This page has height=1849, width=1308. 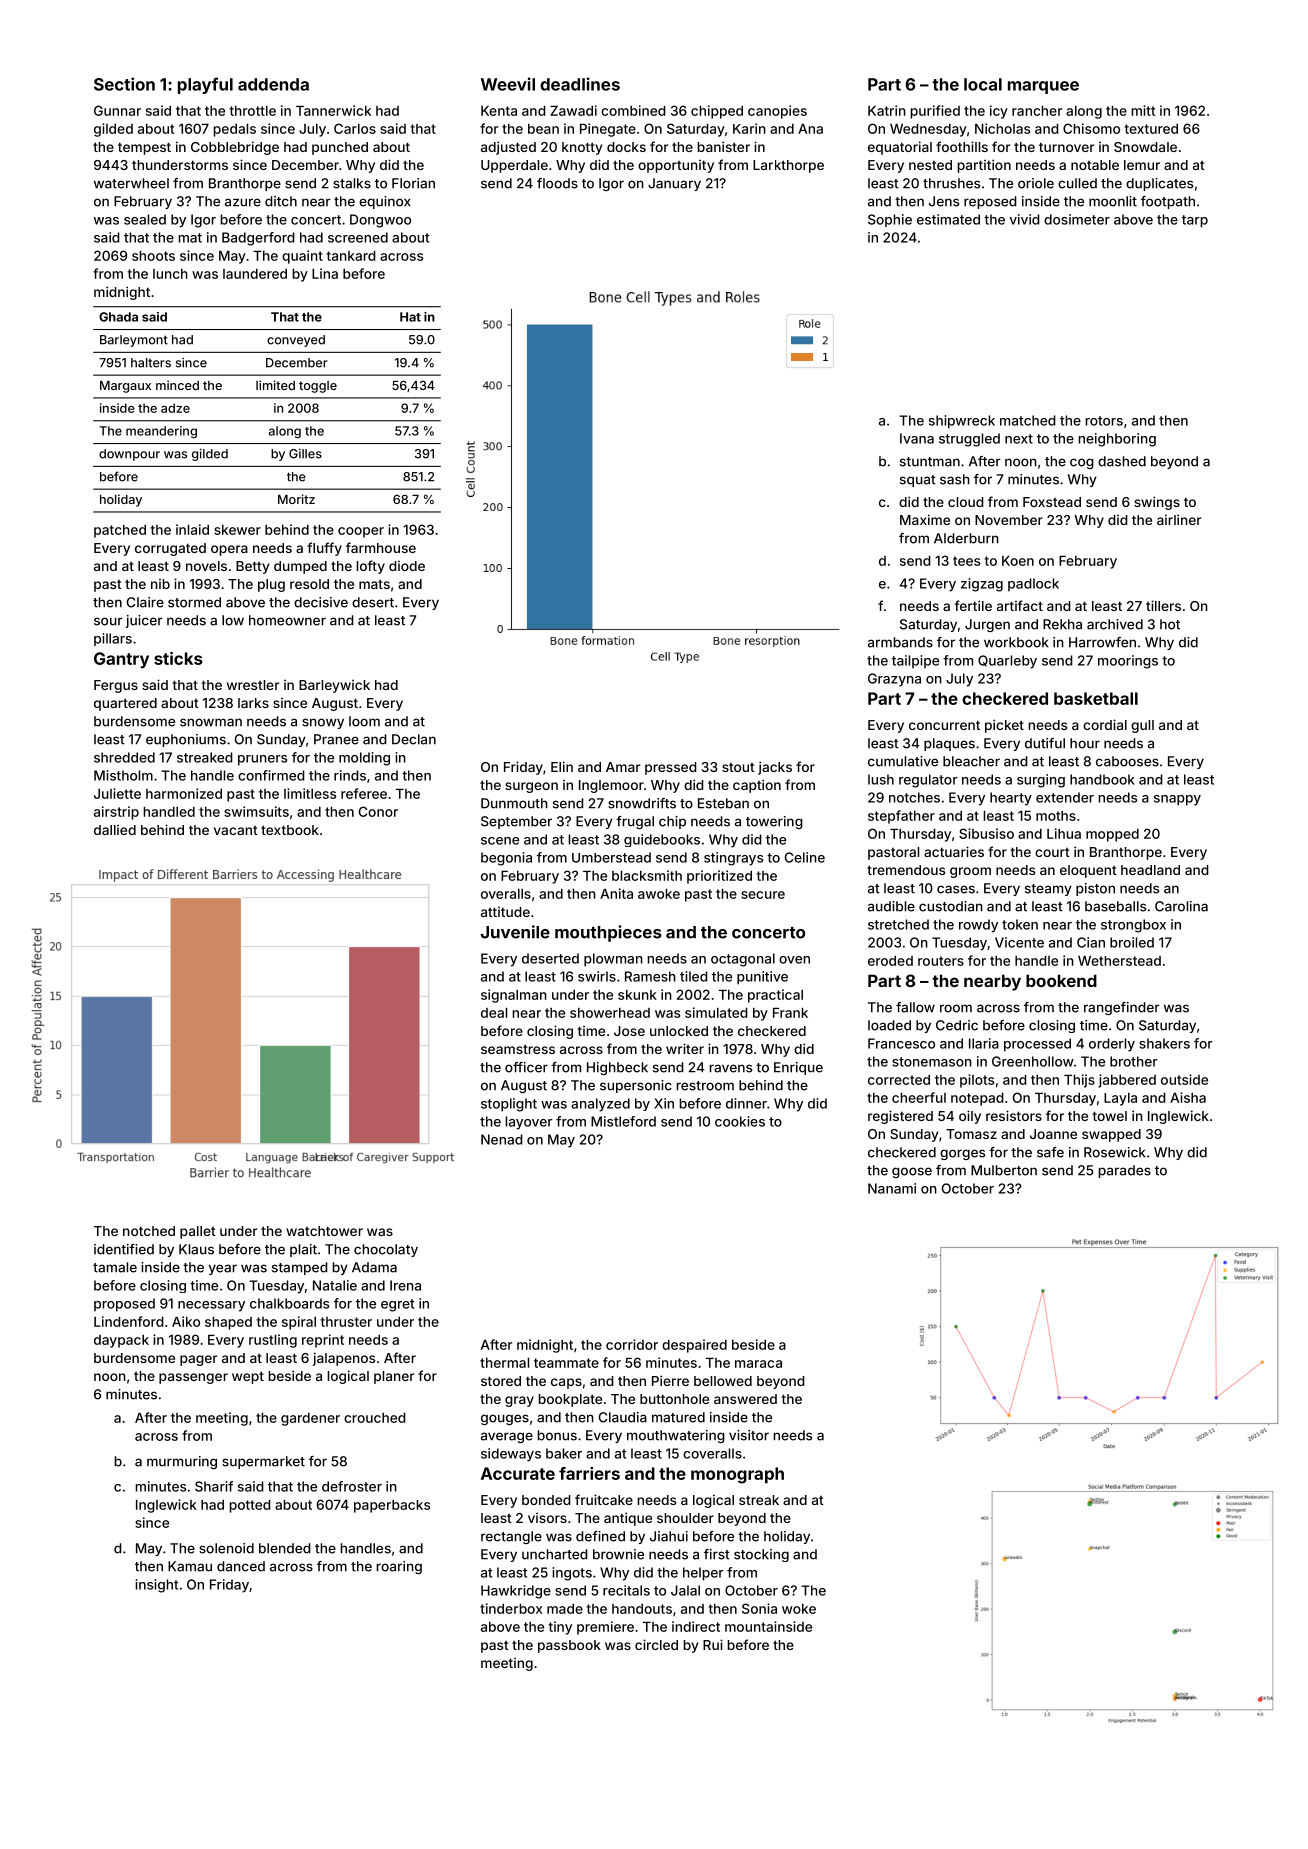 What do you see at coordinates (1082, 463) in the page?
I see `cog` at bounding box center [1082, 463].
